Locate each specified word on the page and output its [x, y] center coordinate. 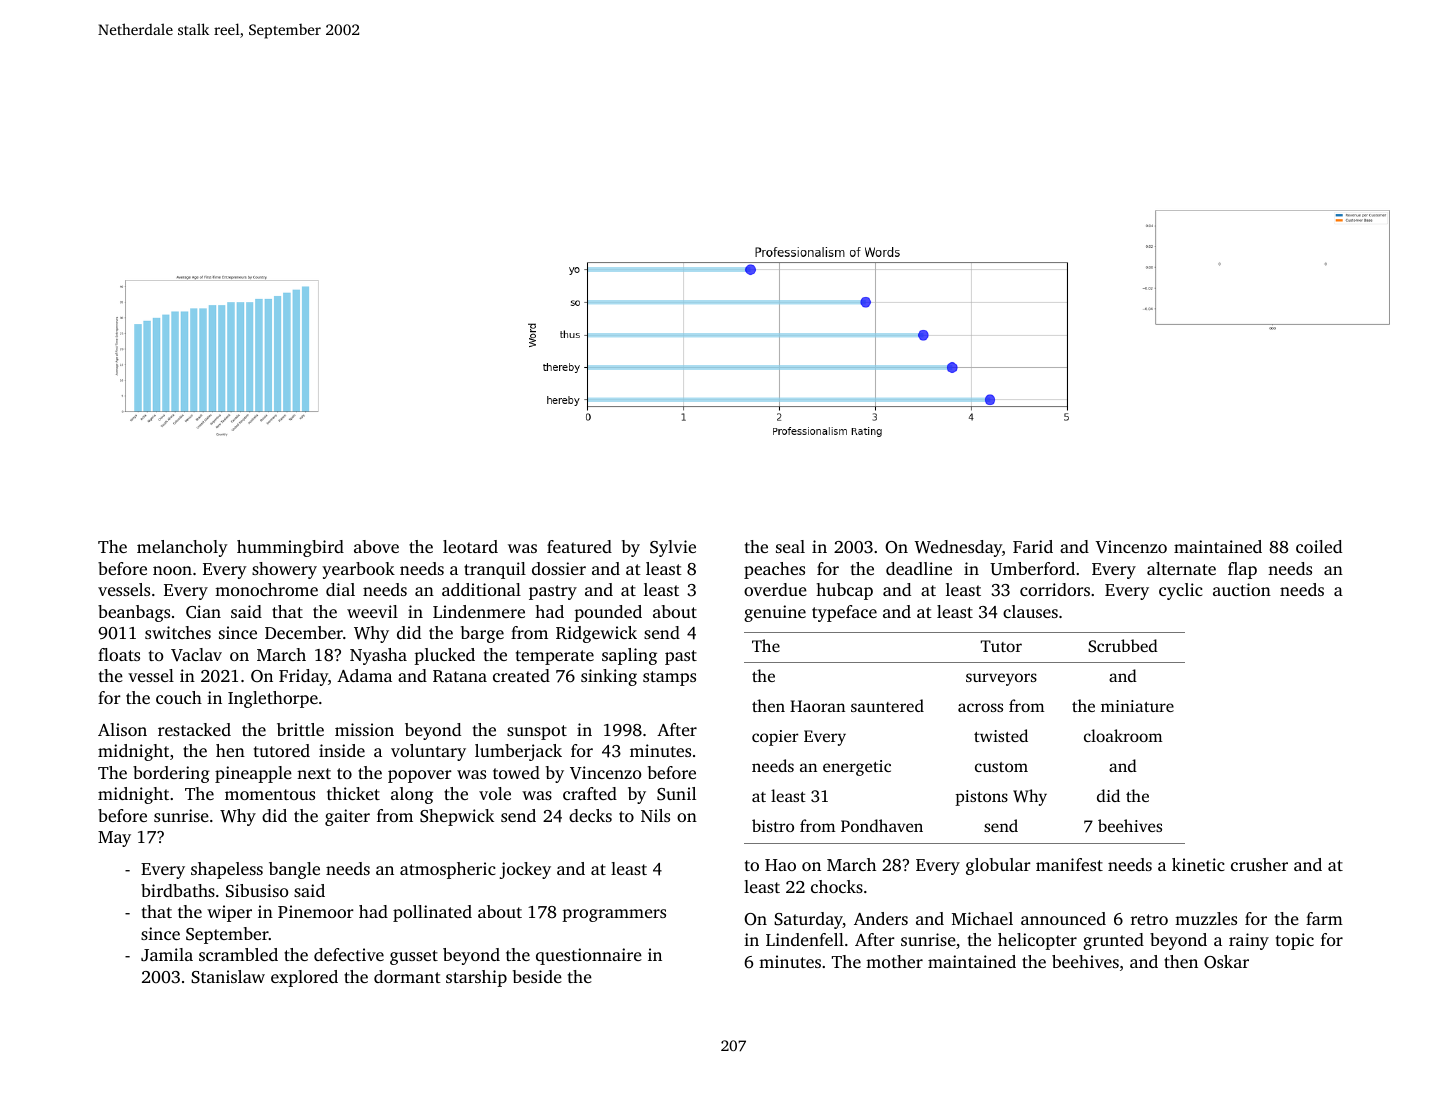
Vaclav [196, 654]
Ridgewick [596, 634]
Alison [122, 729]
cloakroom [1123, 735]
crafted [590, 793]
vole [495, 793]
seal [790, 546]
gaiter [347, 817]
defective [349, 954]
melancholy [182, 548]
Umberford [1032, 569]
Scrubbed [1123, 645]
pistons [981, 798]
